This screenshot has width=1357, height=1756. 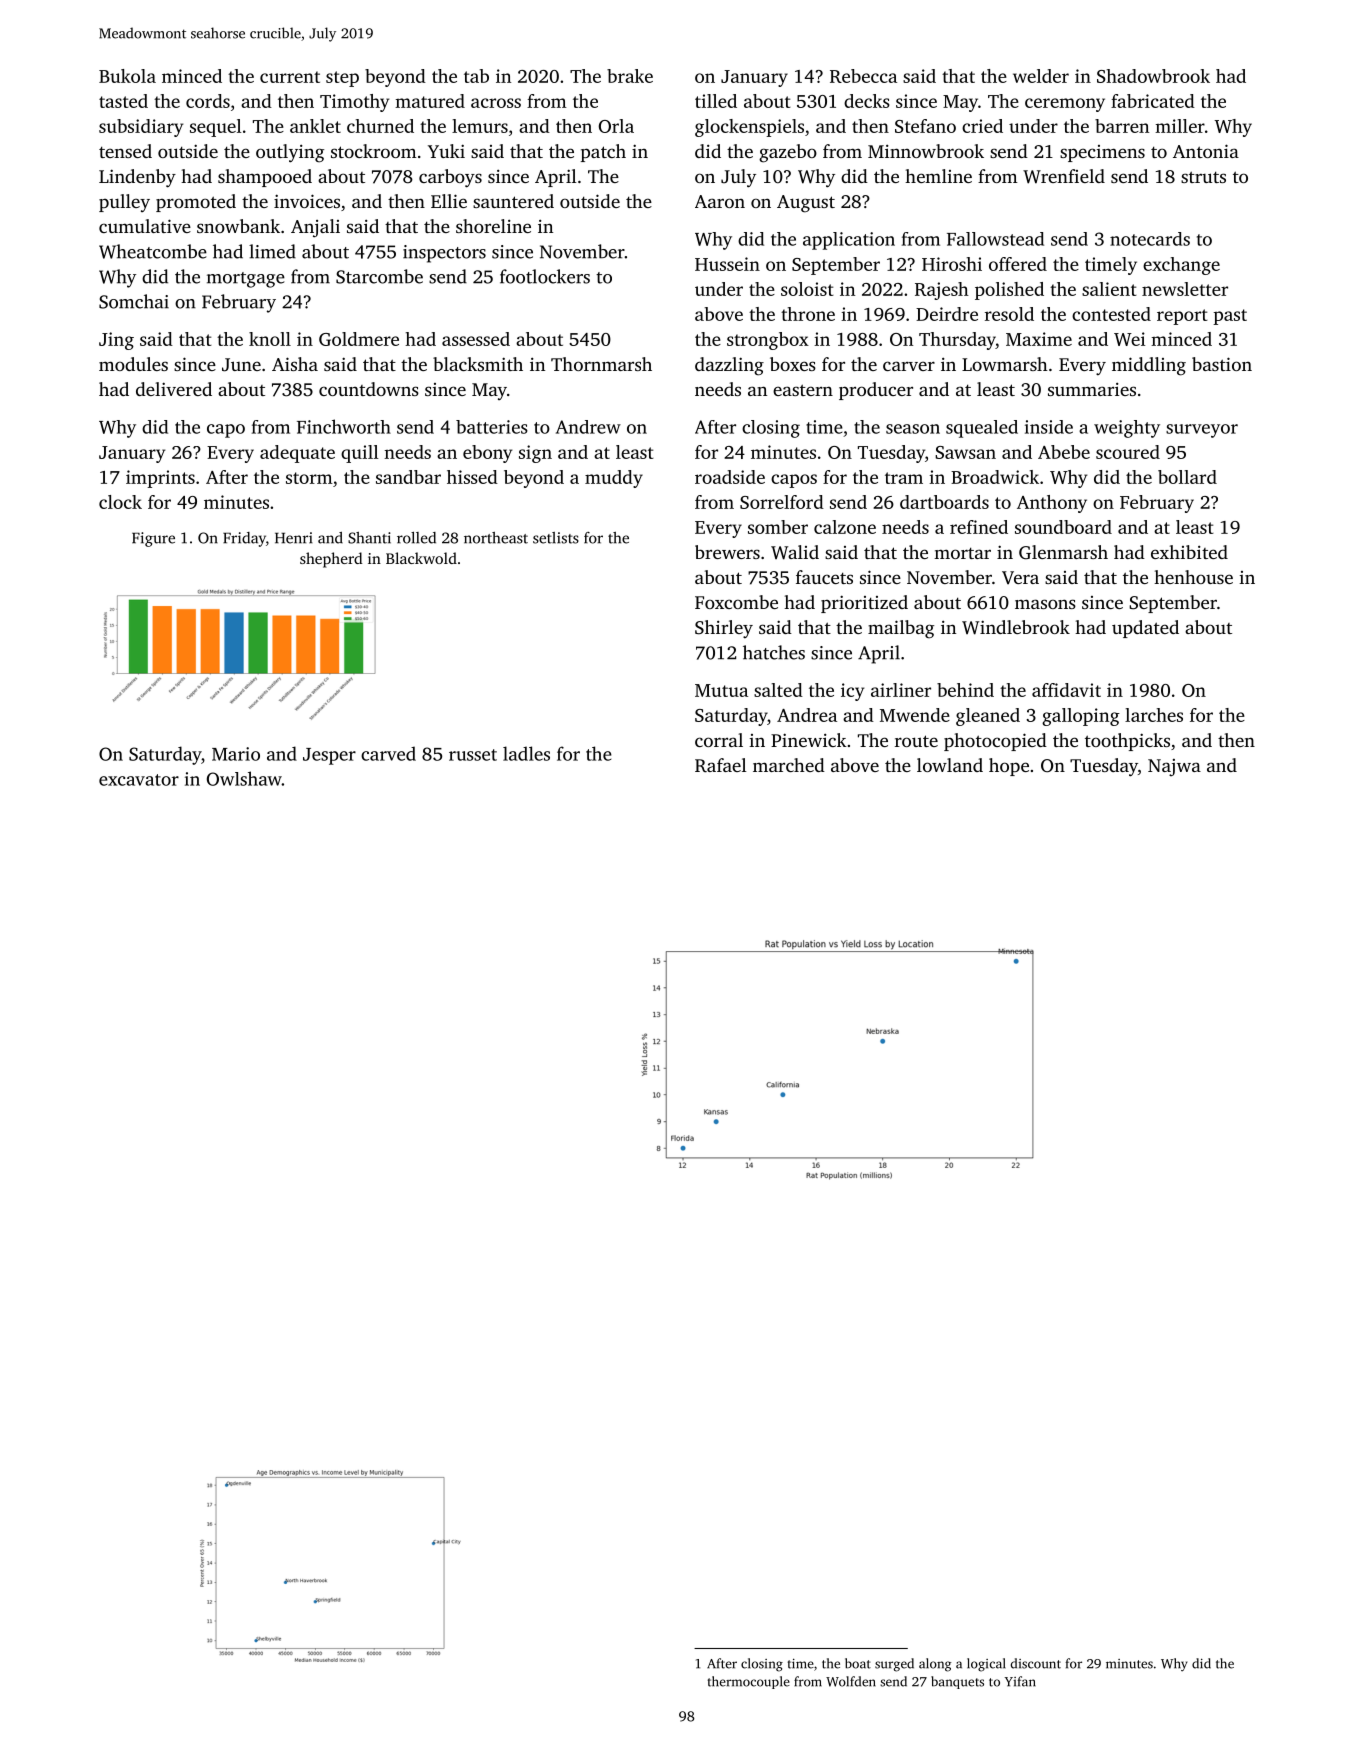 I want to click on Wolfden, so click(x=851, y=1681).
